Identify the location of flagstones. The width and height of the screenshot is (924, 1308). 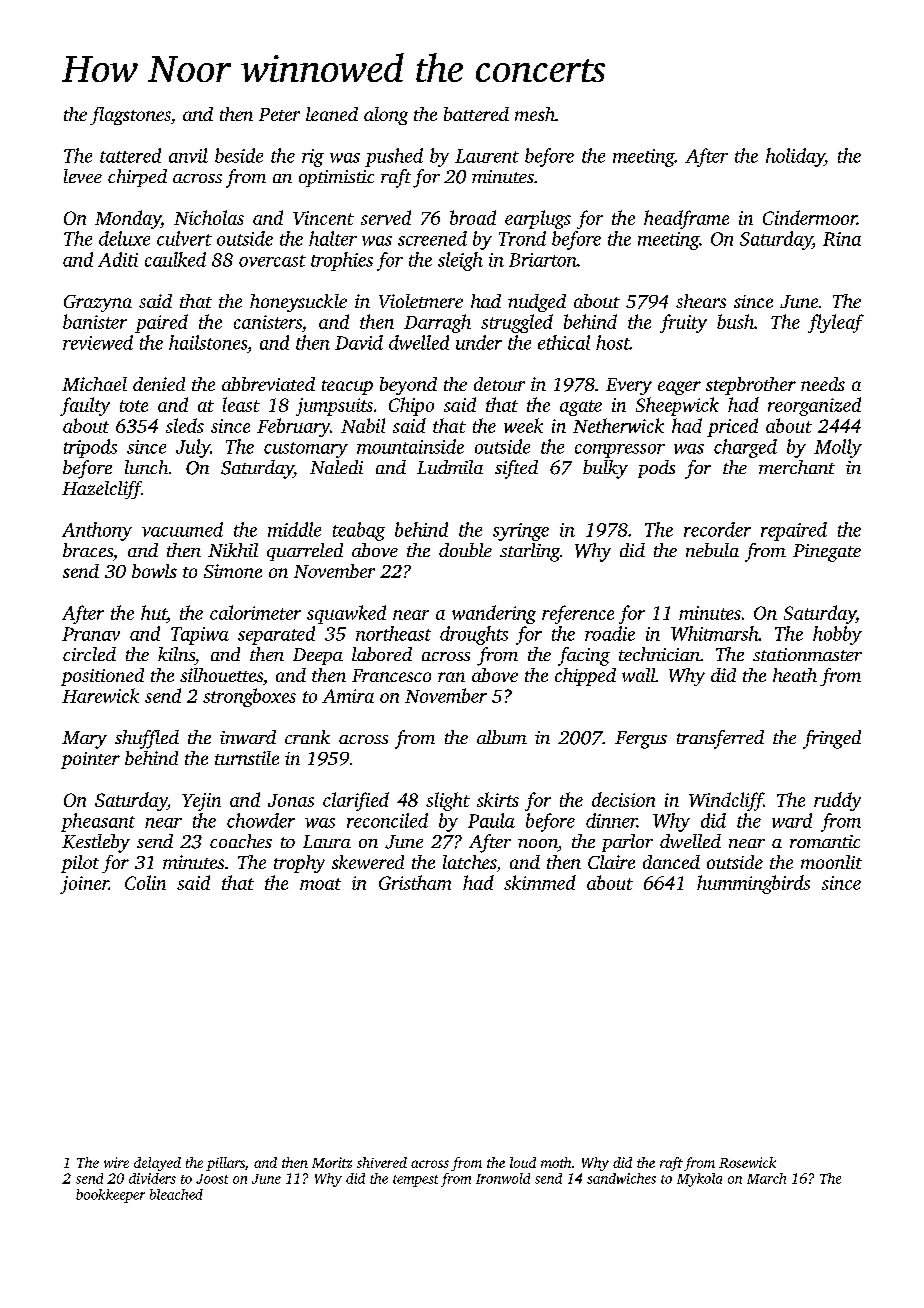
(130, 116).
